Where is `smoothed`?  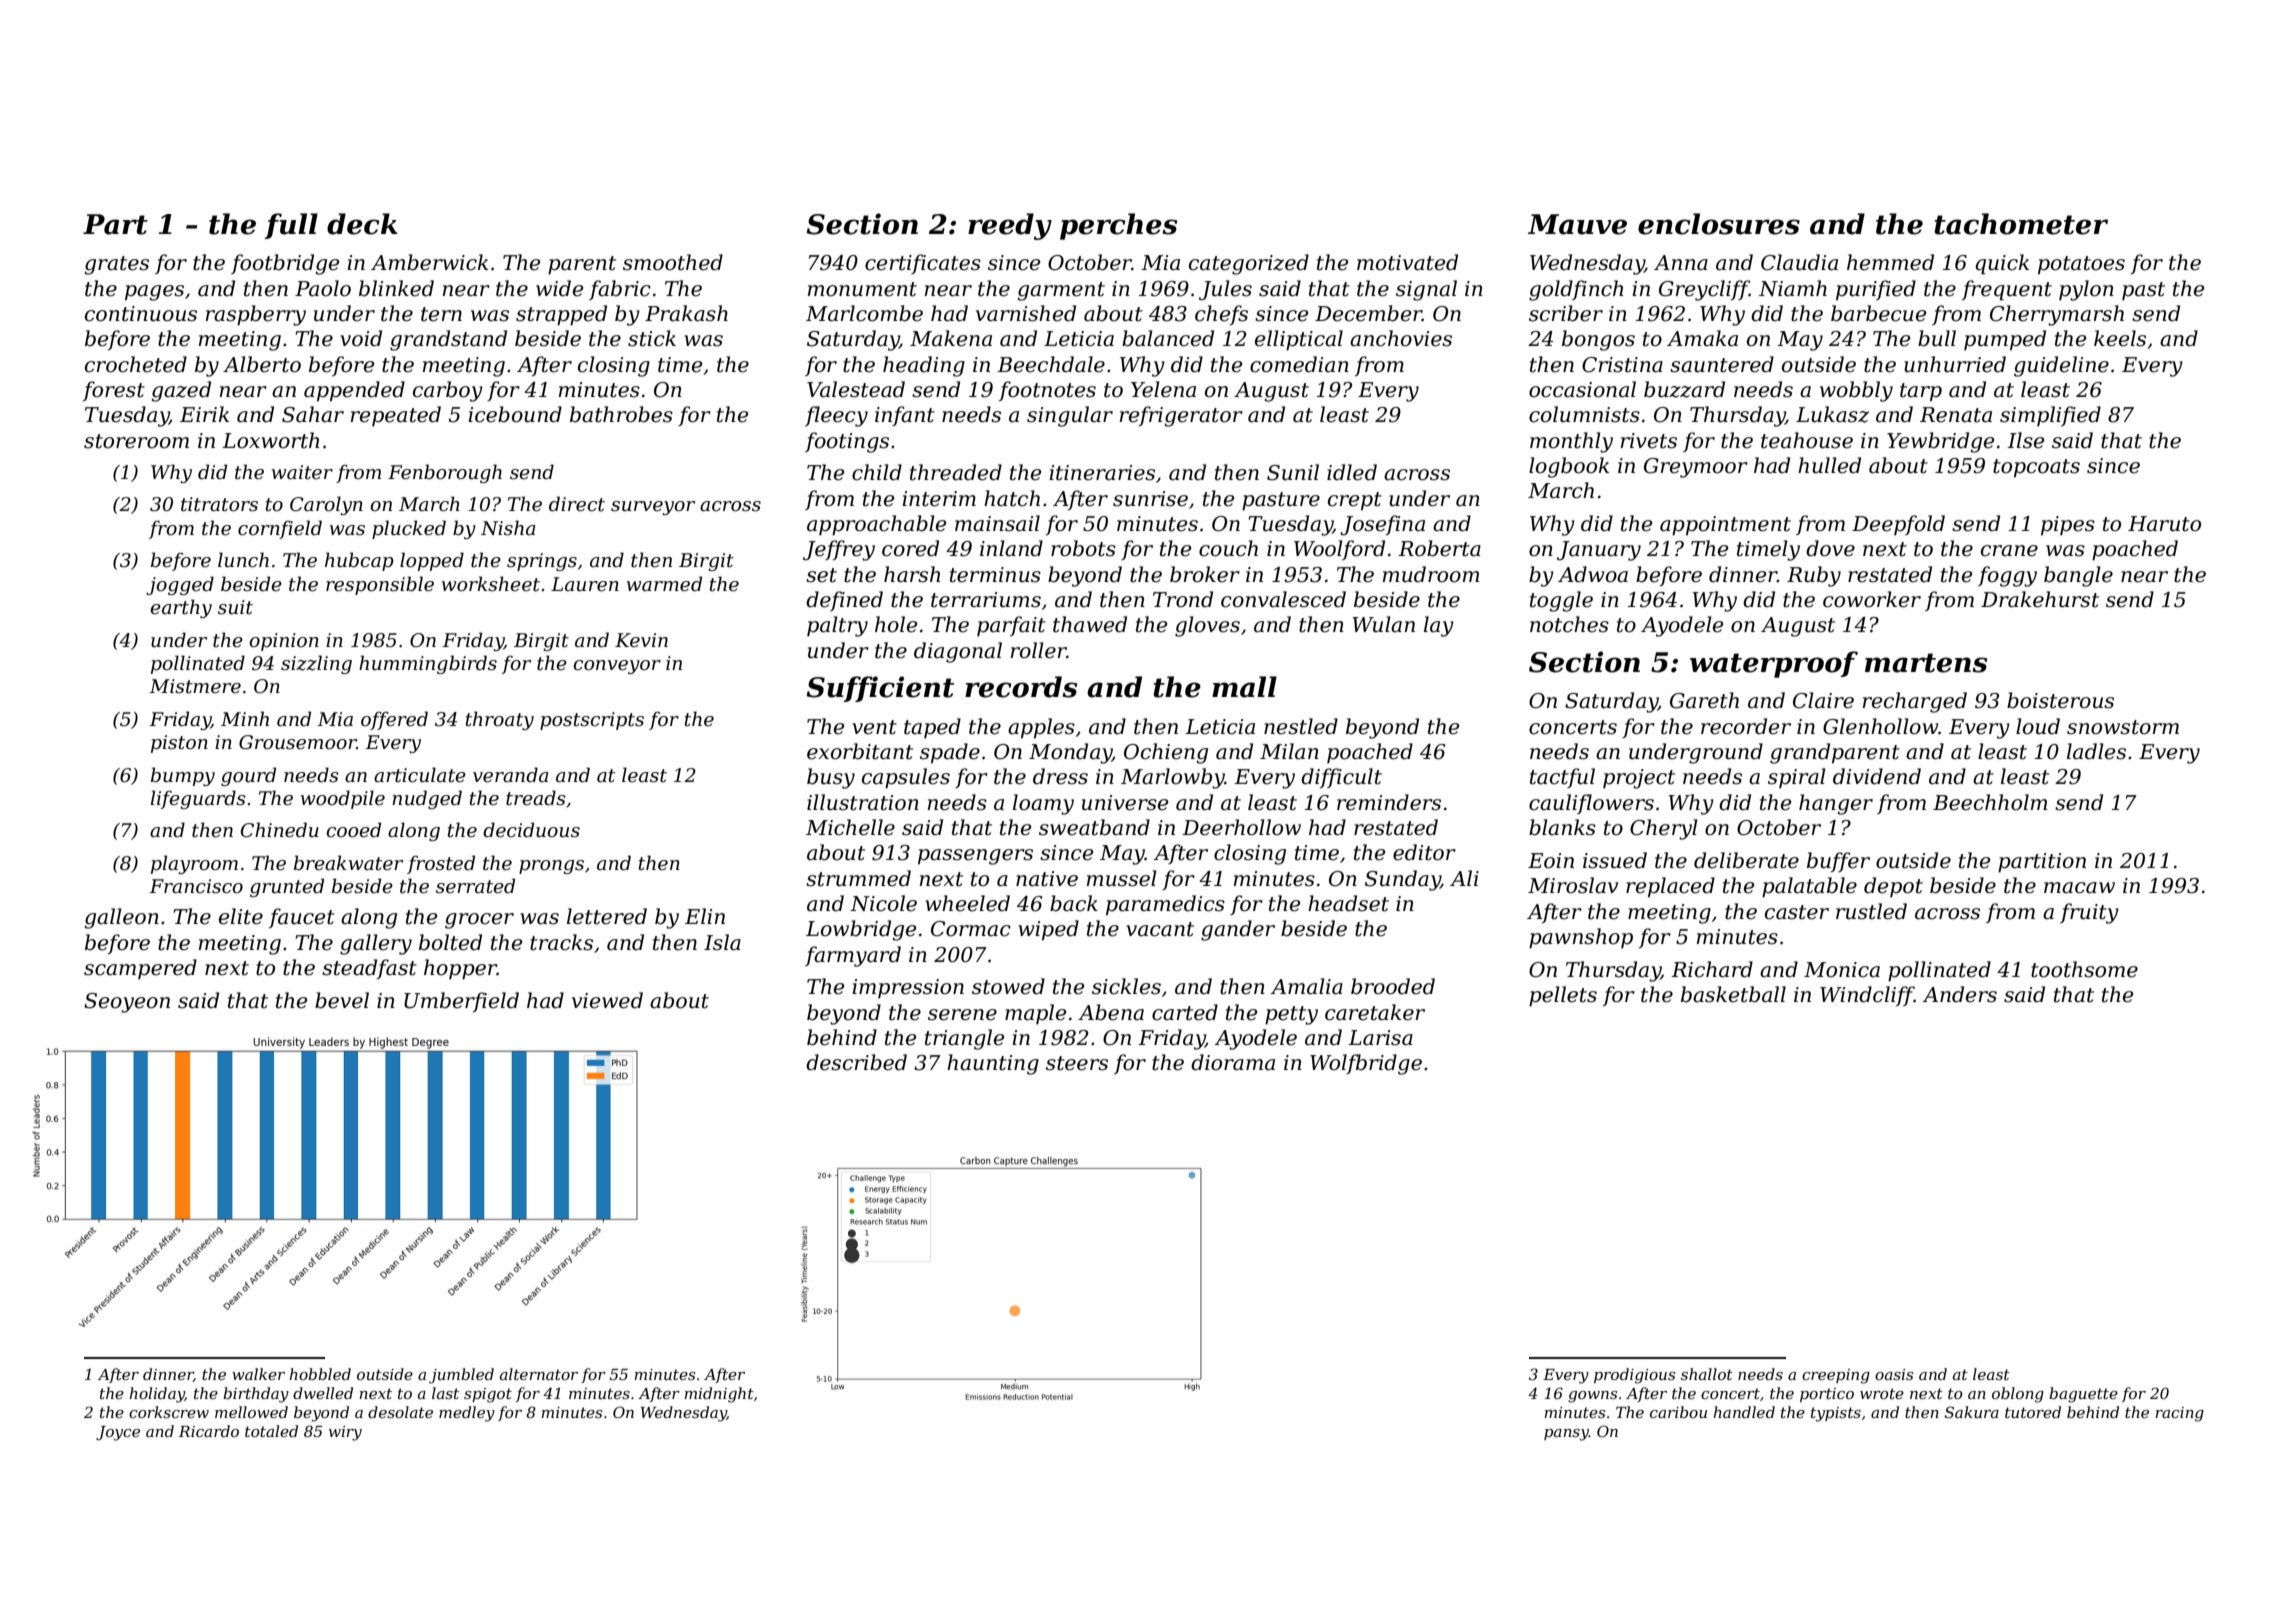 smoothed is located at coordinates (673, 262).
